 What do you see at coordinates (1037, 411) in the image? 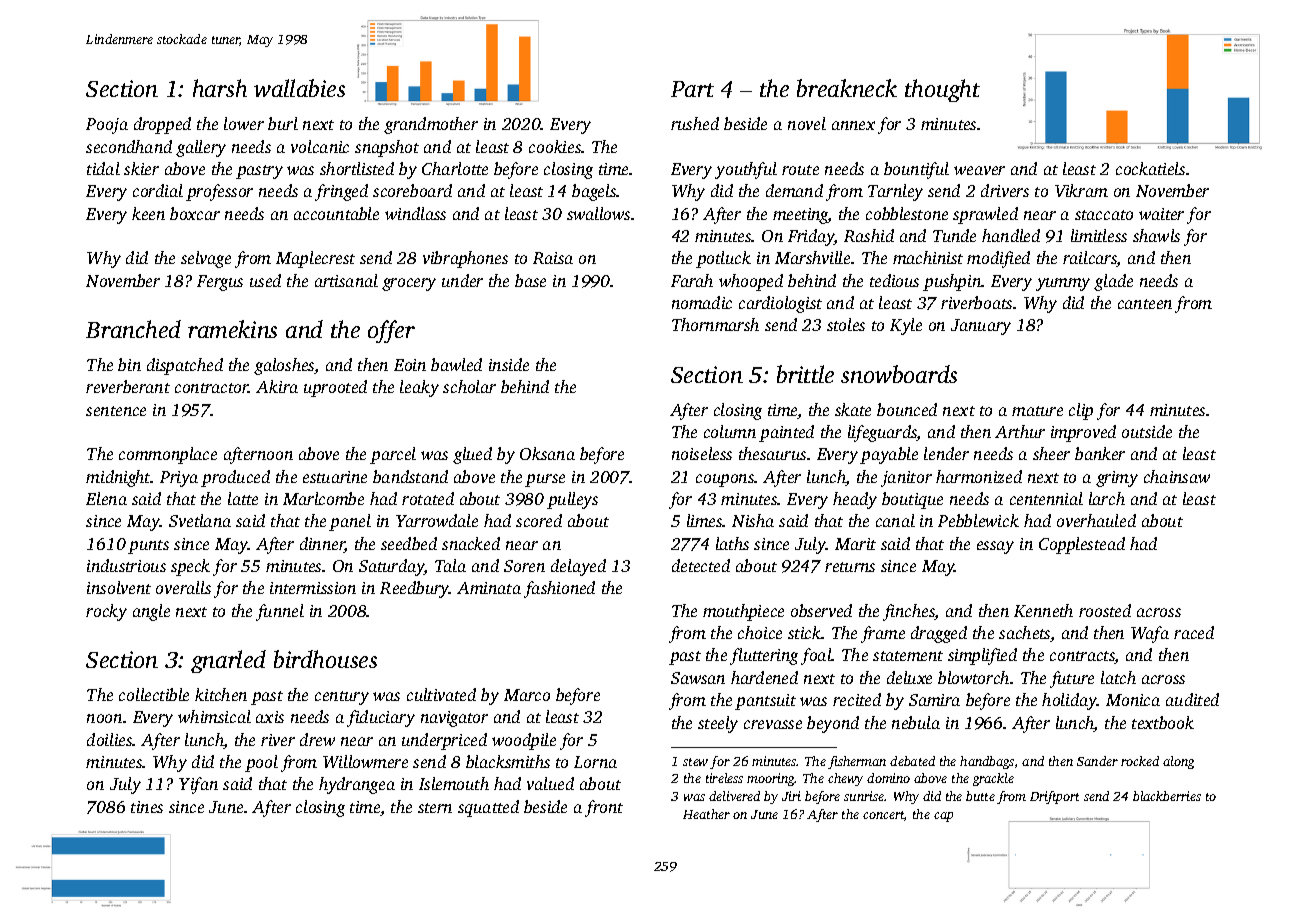
I see `mature` at bounding box center [1037, 411].
